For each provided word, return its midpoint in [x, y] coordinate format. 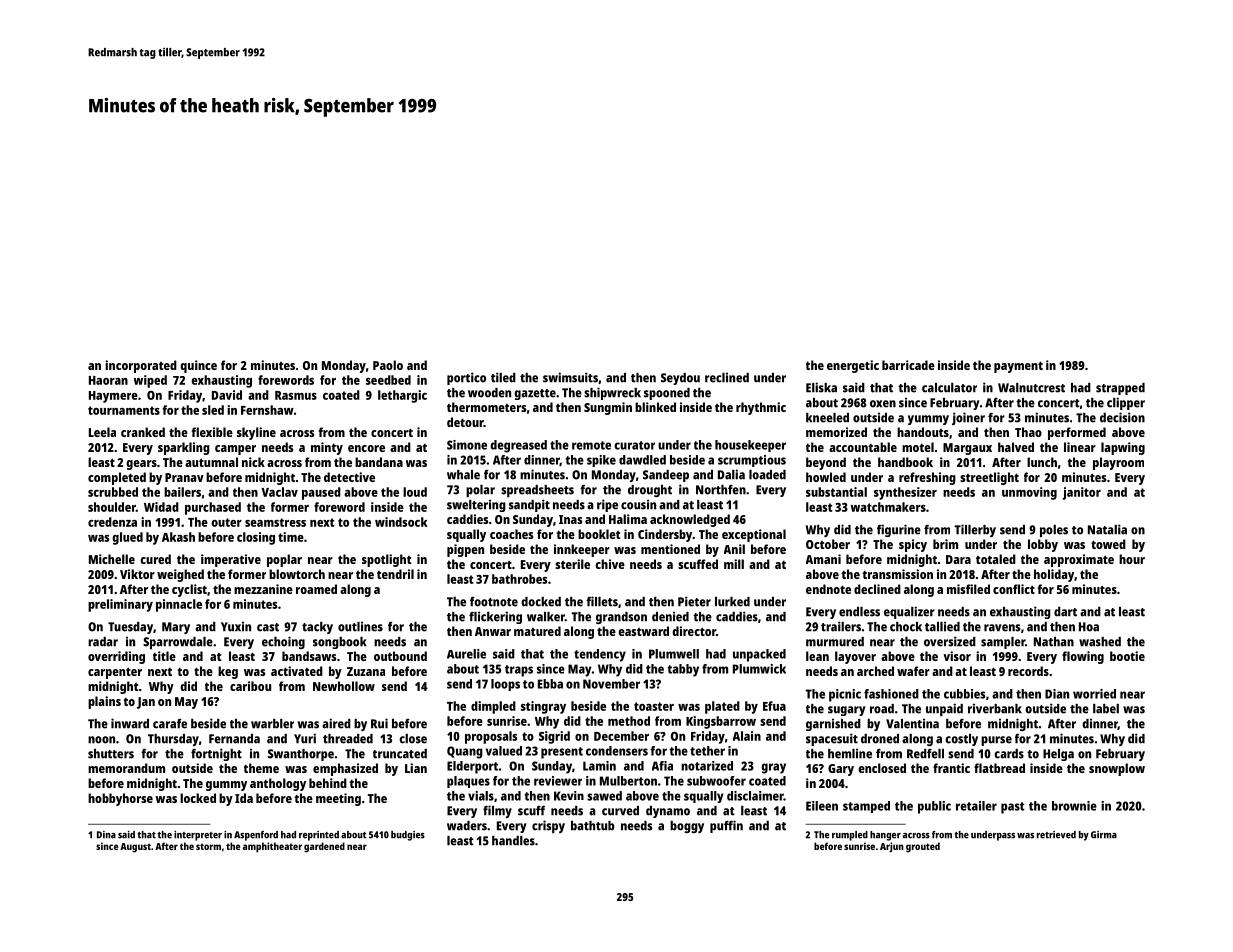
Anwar [493, 631]
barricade [908, 365]
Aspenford [256, 836]
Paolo [388, 365]
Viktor [137, 574]
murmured [835, 642]
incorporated [141, 366]
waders [467, 826]
